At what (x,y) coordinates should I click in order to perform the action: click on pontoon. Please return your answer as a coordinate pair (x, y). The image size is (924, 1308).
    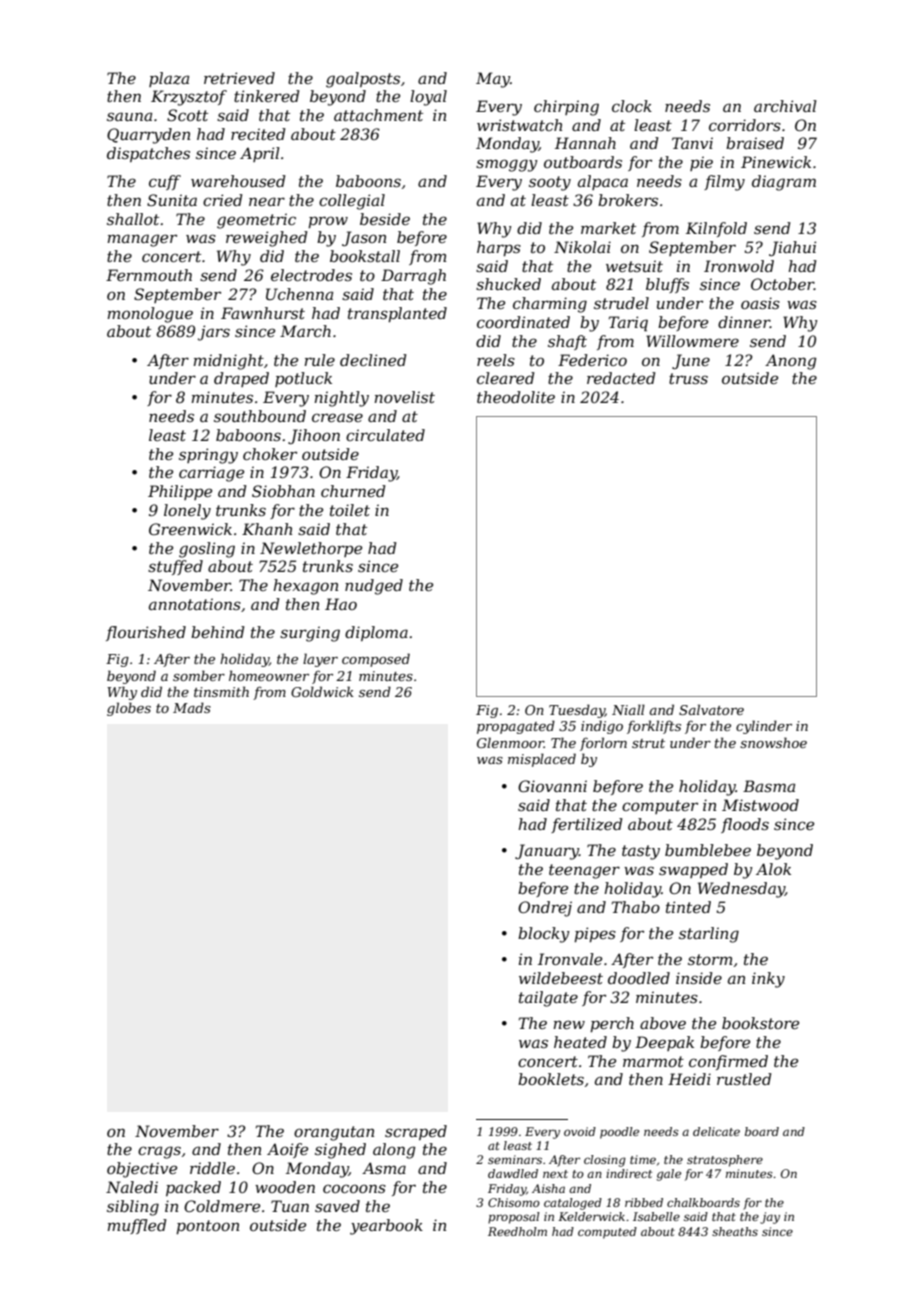
    Looking at the image, I should click on (207, 1227).
